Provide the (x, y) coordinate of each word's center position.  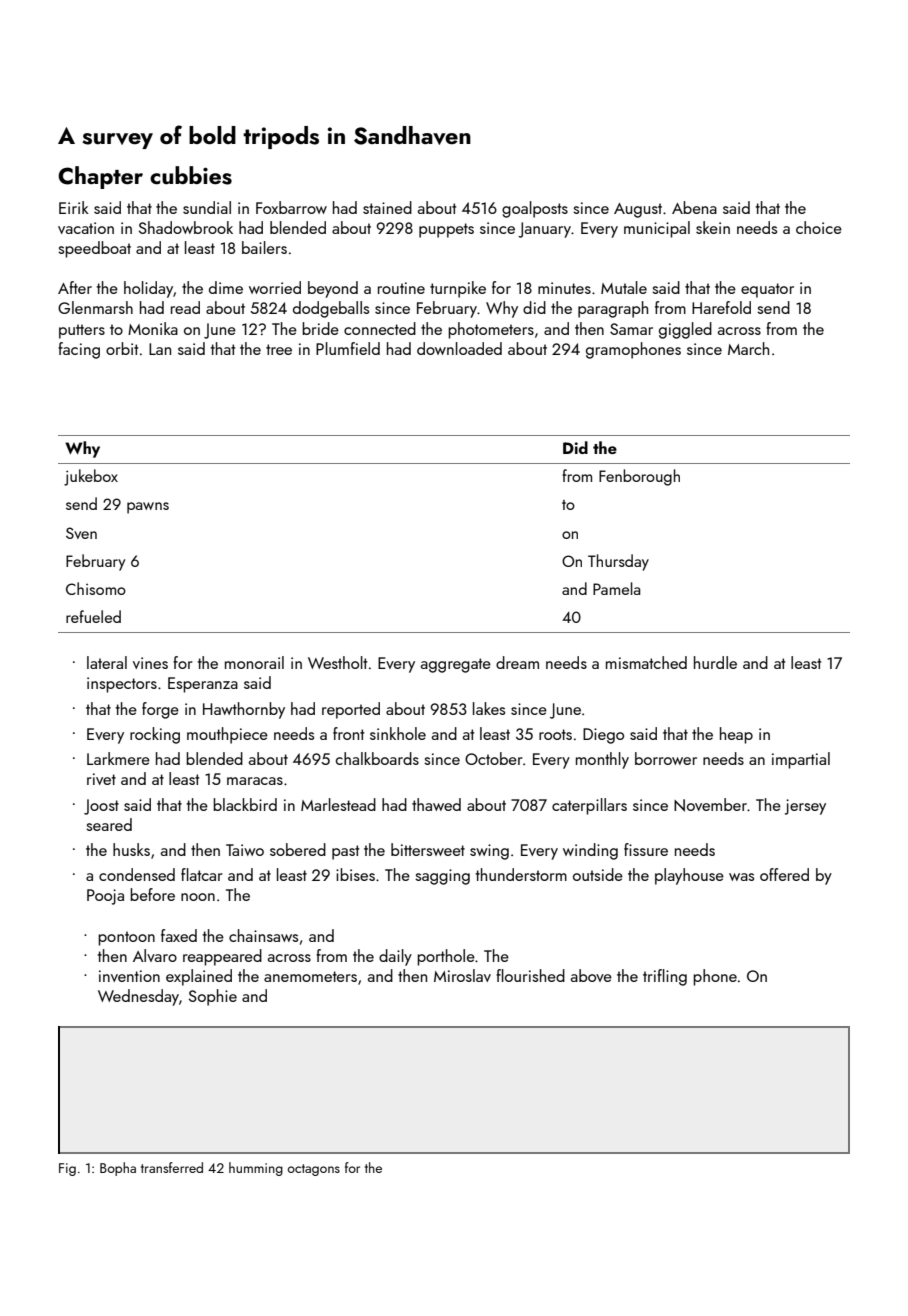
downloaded (459, 348)
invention (129, 976)
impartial (801, 760)
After (75, 287)
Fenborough (639, 477)
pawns (148, 508)
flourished (530, 975)
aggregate (456, 665)
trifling (665, 977)
